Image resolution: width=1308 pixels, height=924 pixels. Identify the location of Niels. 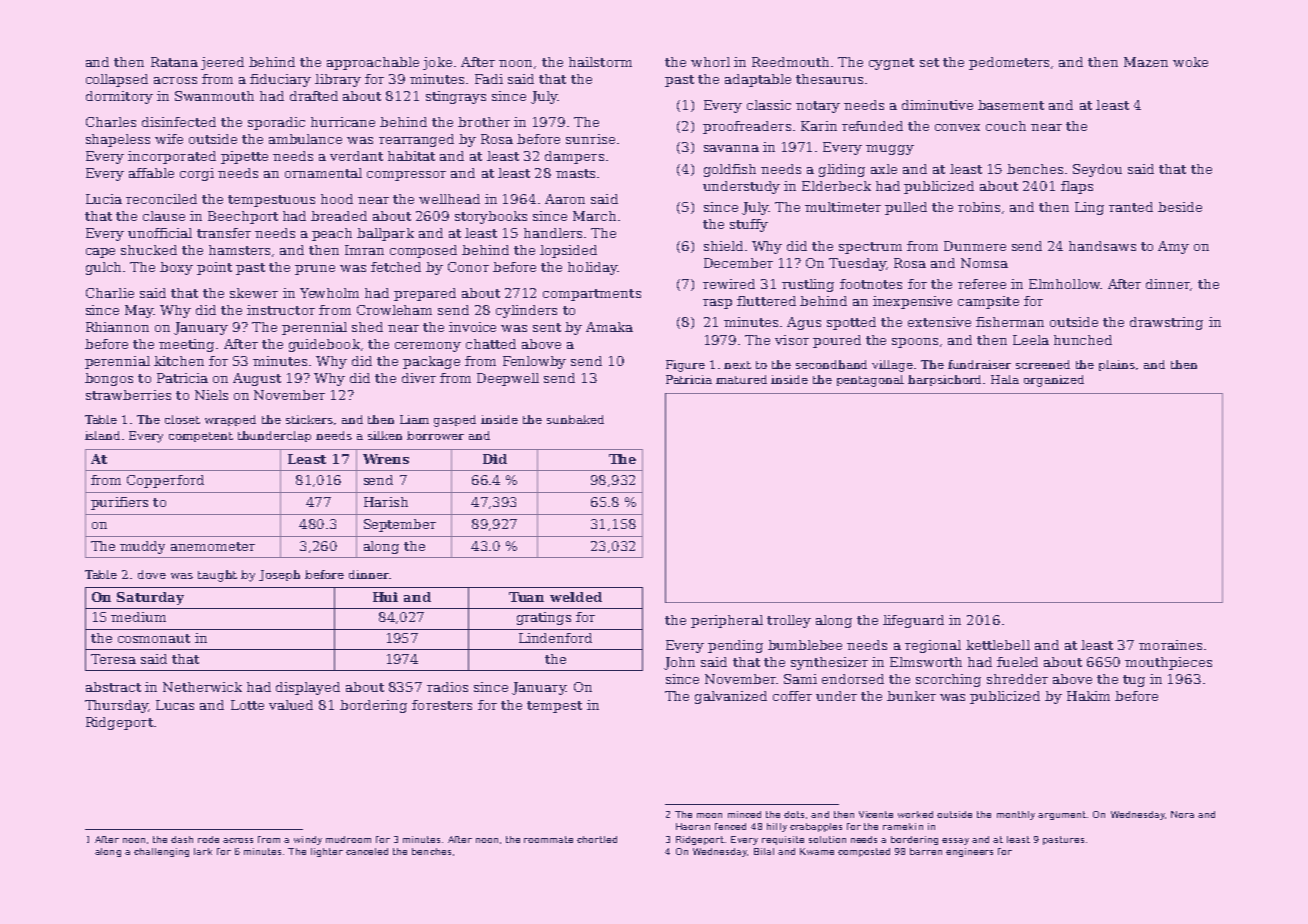
(211, 395).
